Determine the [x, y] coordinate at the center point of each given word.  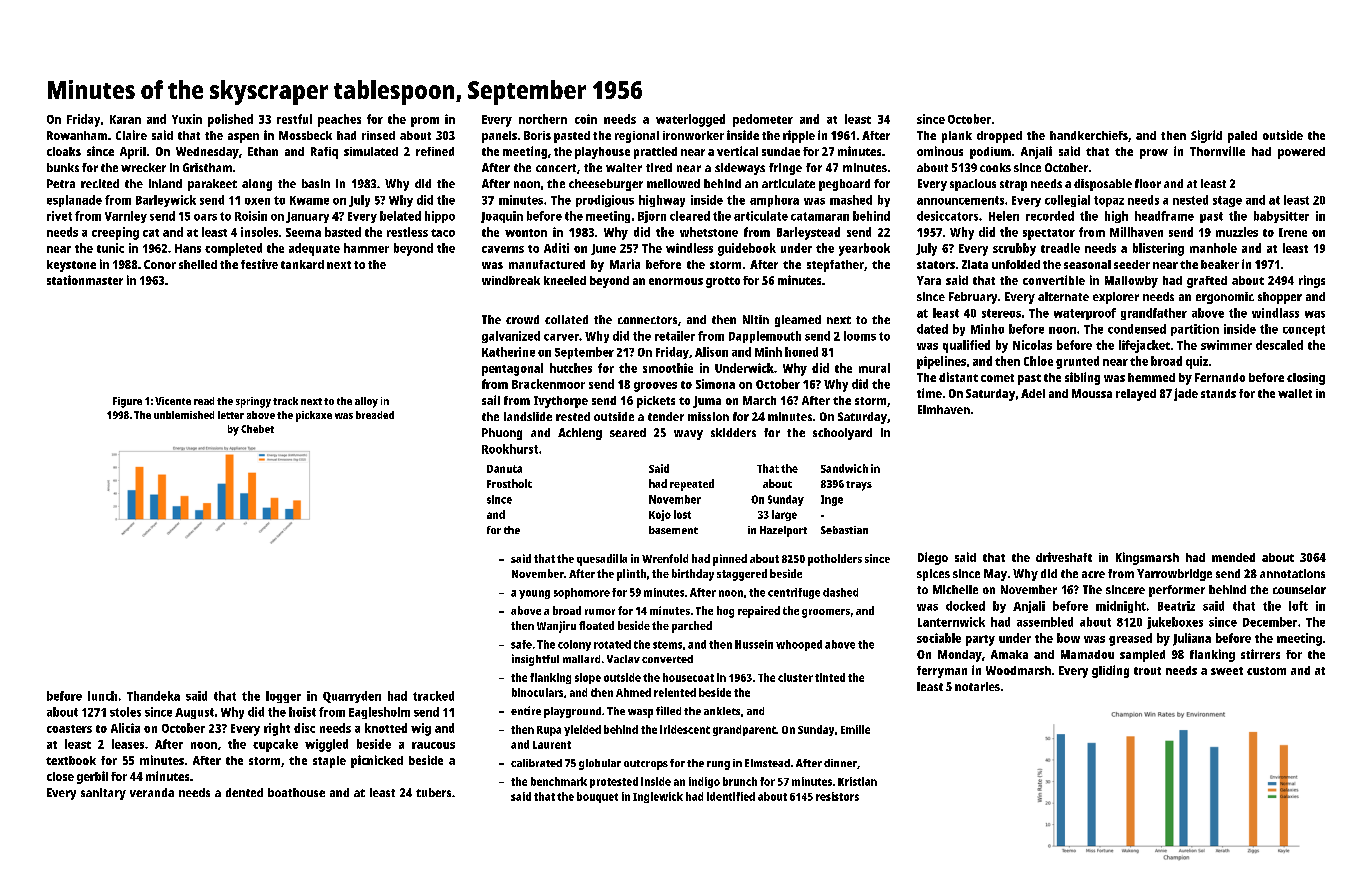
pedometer [763, 120]
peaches [339, 120]
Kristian [857, 781]
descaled [1279, 345]
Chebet [257, 429]
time [929, 393]
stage [1227, 201]
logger [283, 697]
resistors [837, 796]
